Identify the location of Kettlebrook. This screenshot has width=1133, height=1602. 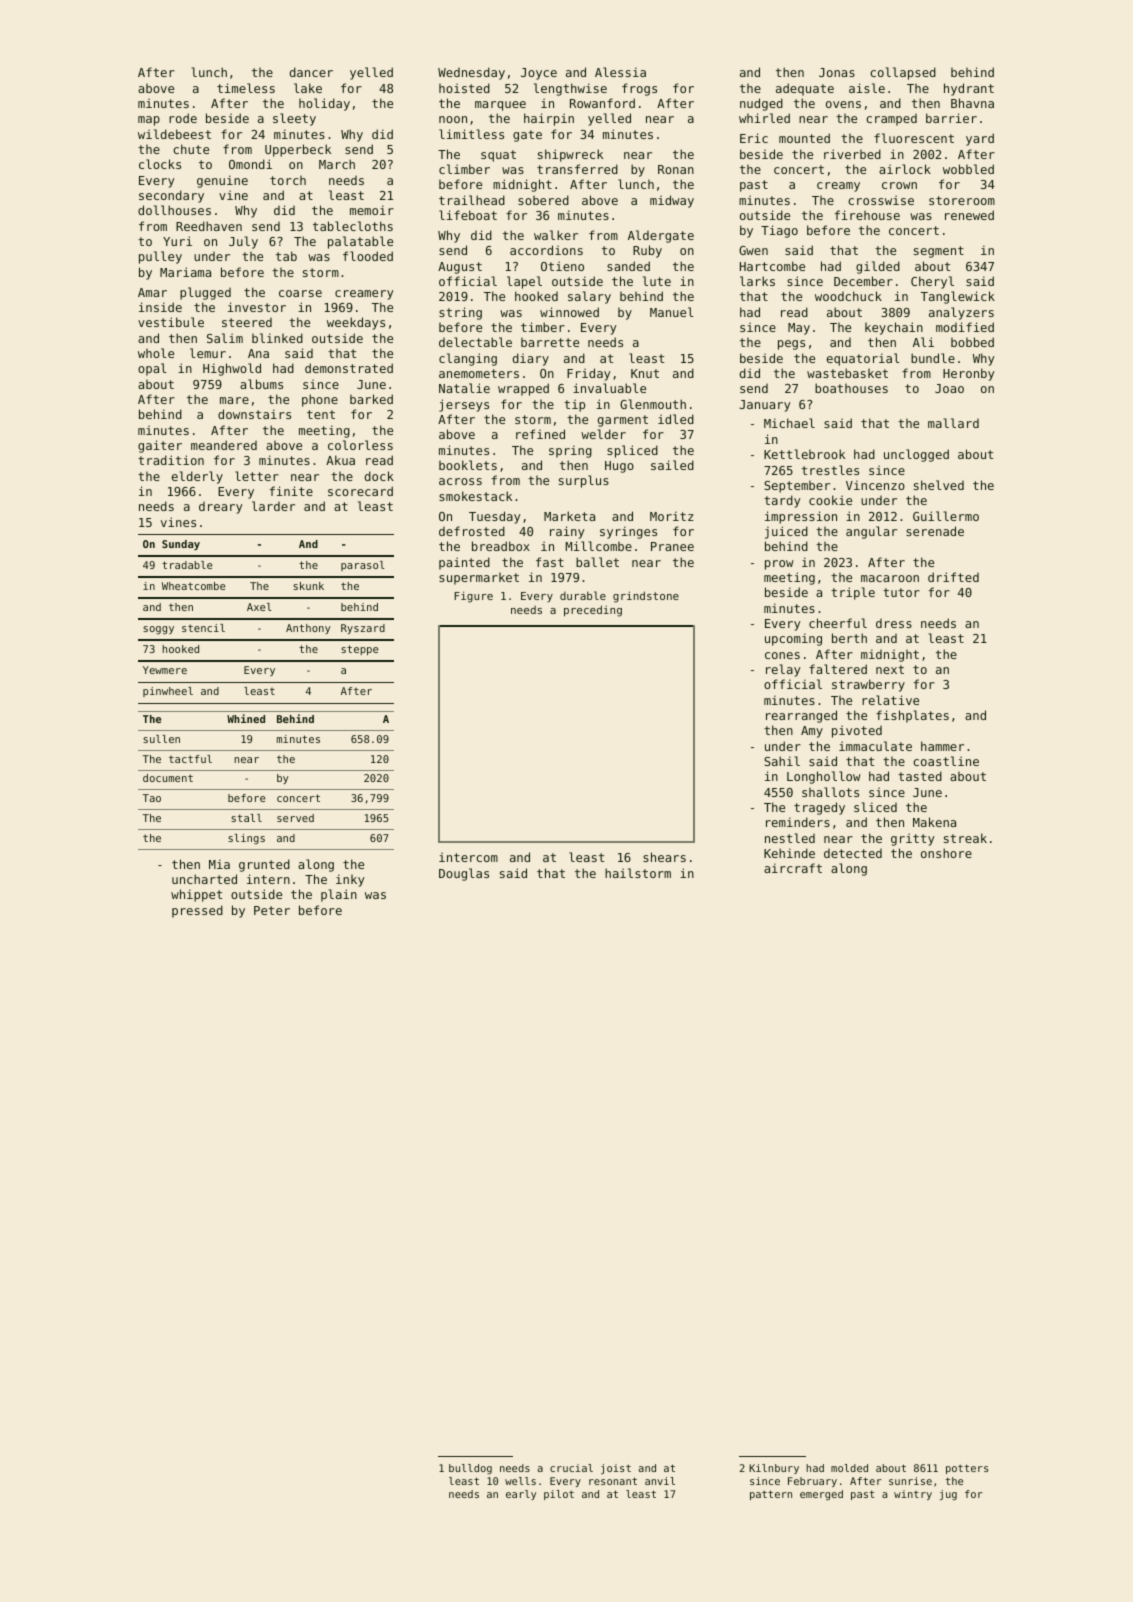
(804, 454).
